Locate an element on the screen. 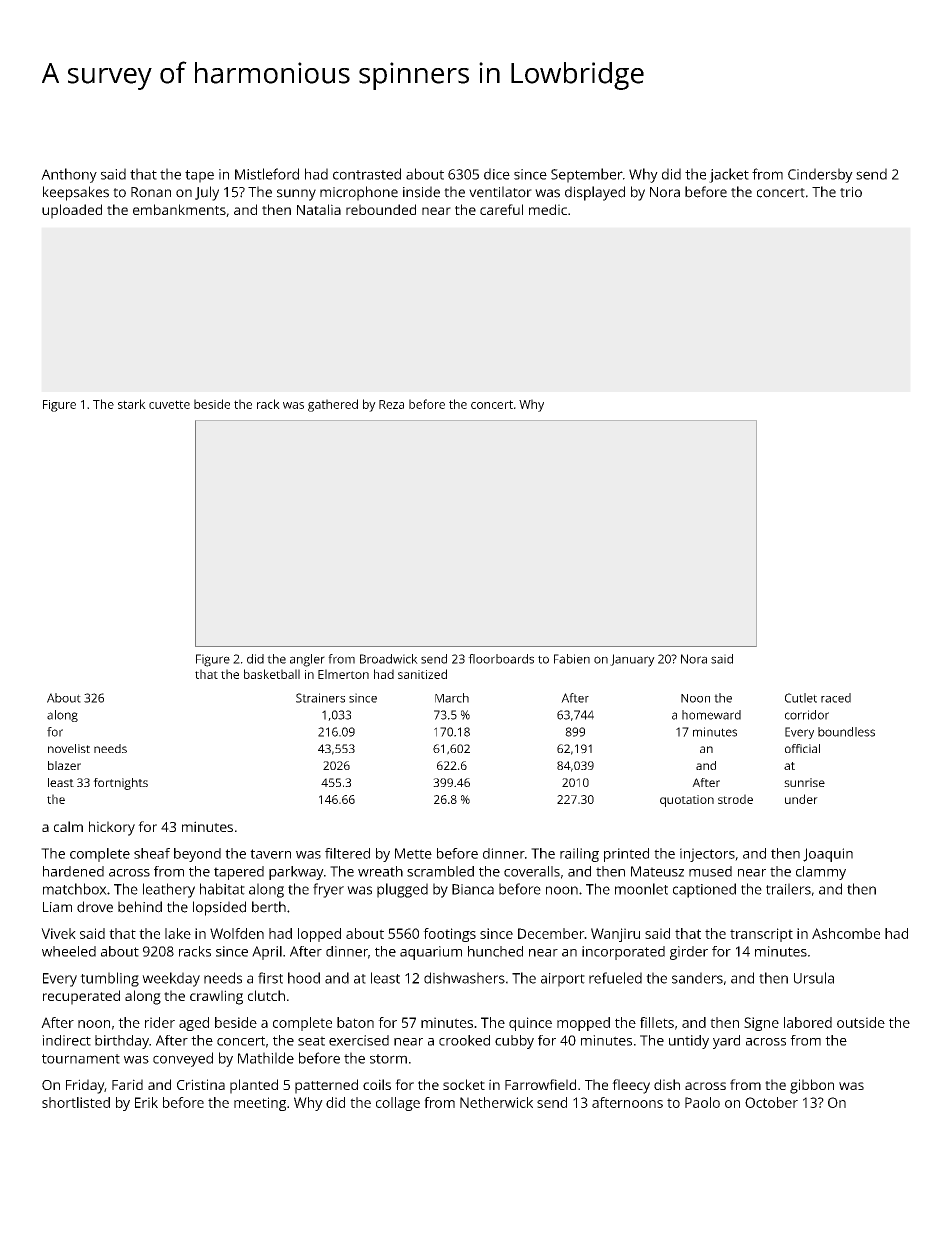 Image resolution: width=952 pixels, height=1233 pixels. Fabien is located at coordinates (572, 659).
